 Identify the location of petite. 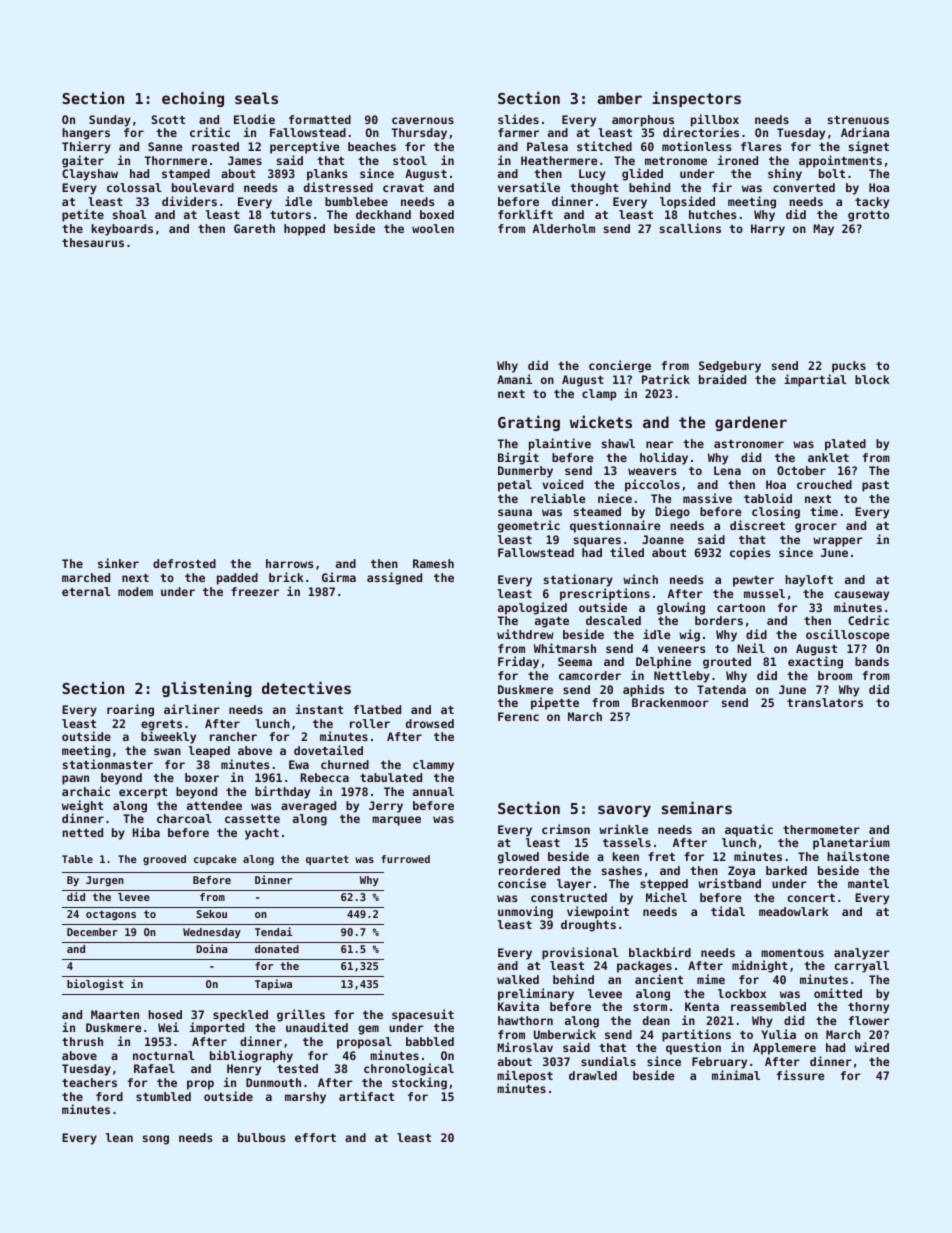
(83, 215).
